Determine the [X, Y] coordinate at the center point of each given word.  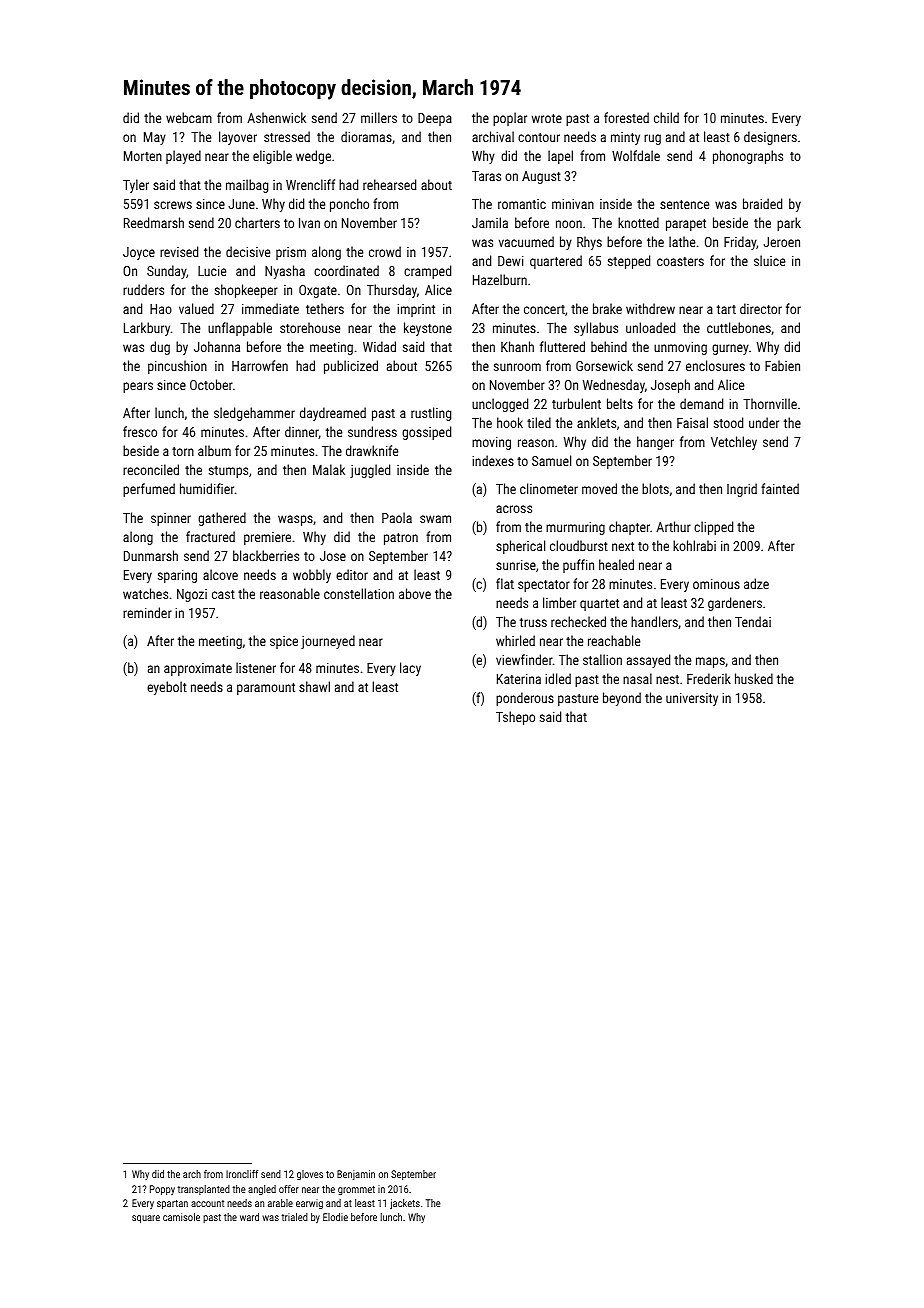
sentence [684, 204]
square [146, 1219]
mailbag [247, 186]
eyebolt [167, 688]
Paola [397, 517]
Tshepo [515, 718]
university [692, 699]
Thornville [770, 403]
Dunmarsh [151, 555]
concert [544, 309]
